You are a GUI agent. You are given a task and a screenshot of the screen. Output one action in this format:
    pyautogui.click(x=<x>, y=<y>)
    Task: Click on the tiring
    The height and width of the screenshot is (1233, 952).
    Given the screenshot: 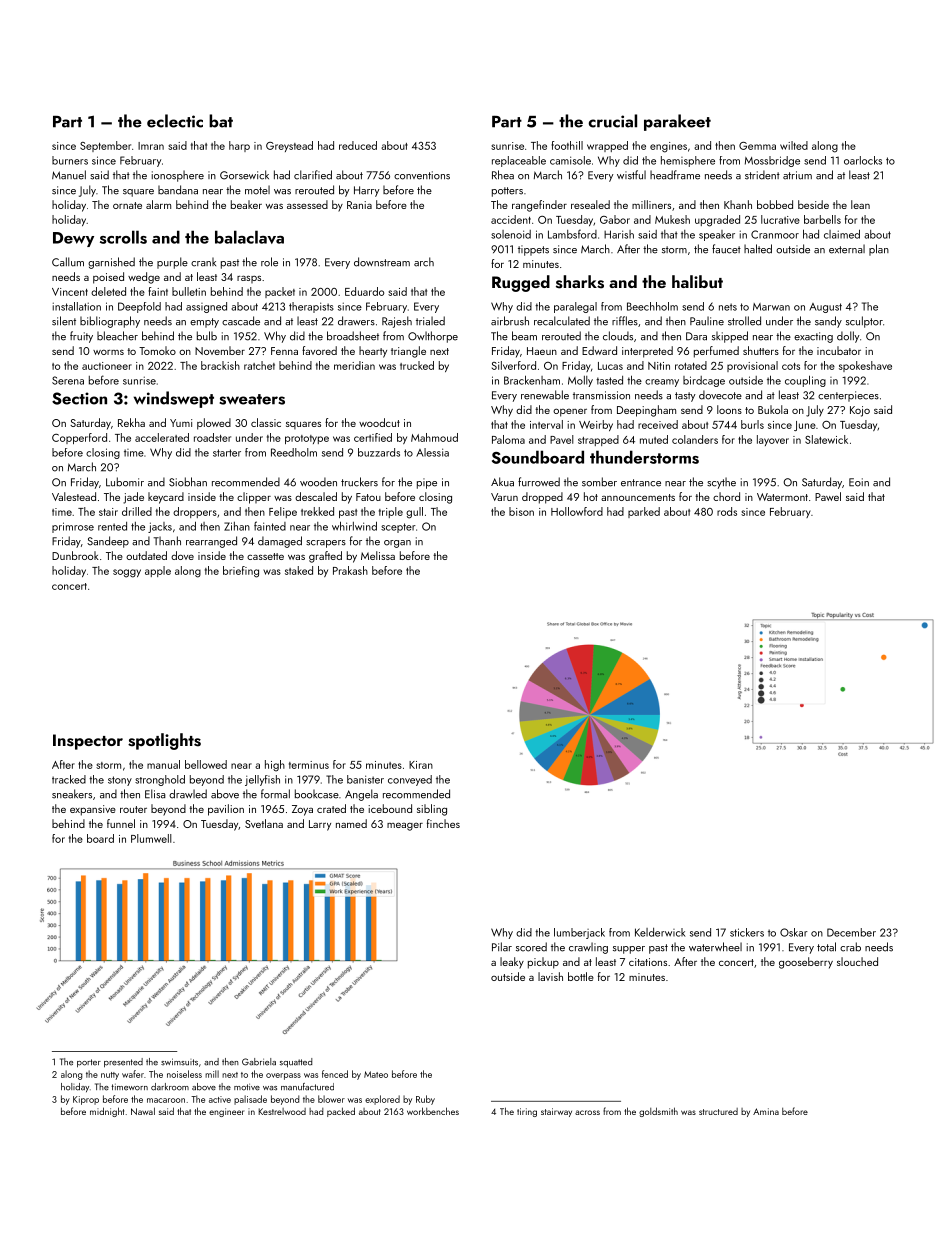 What is the action you would take?
    pyautogui.click(x=527, y=1112)
